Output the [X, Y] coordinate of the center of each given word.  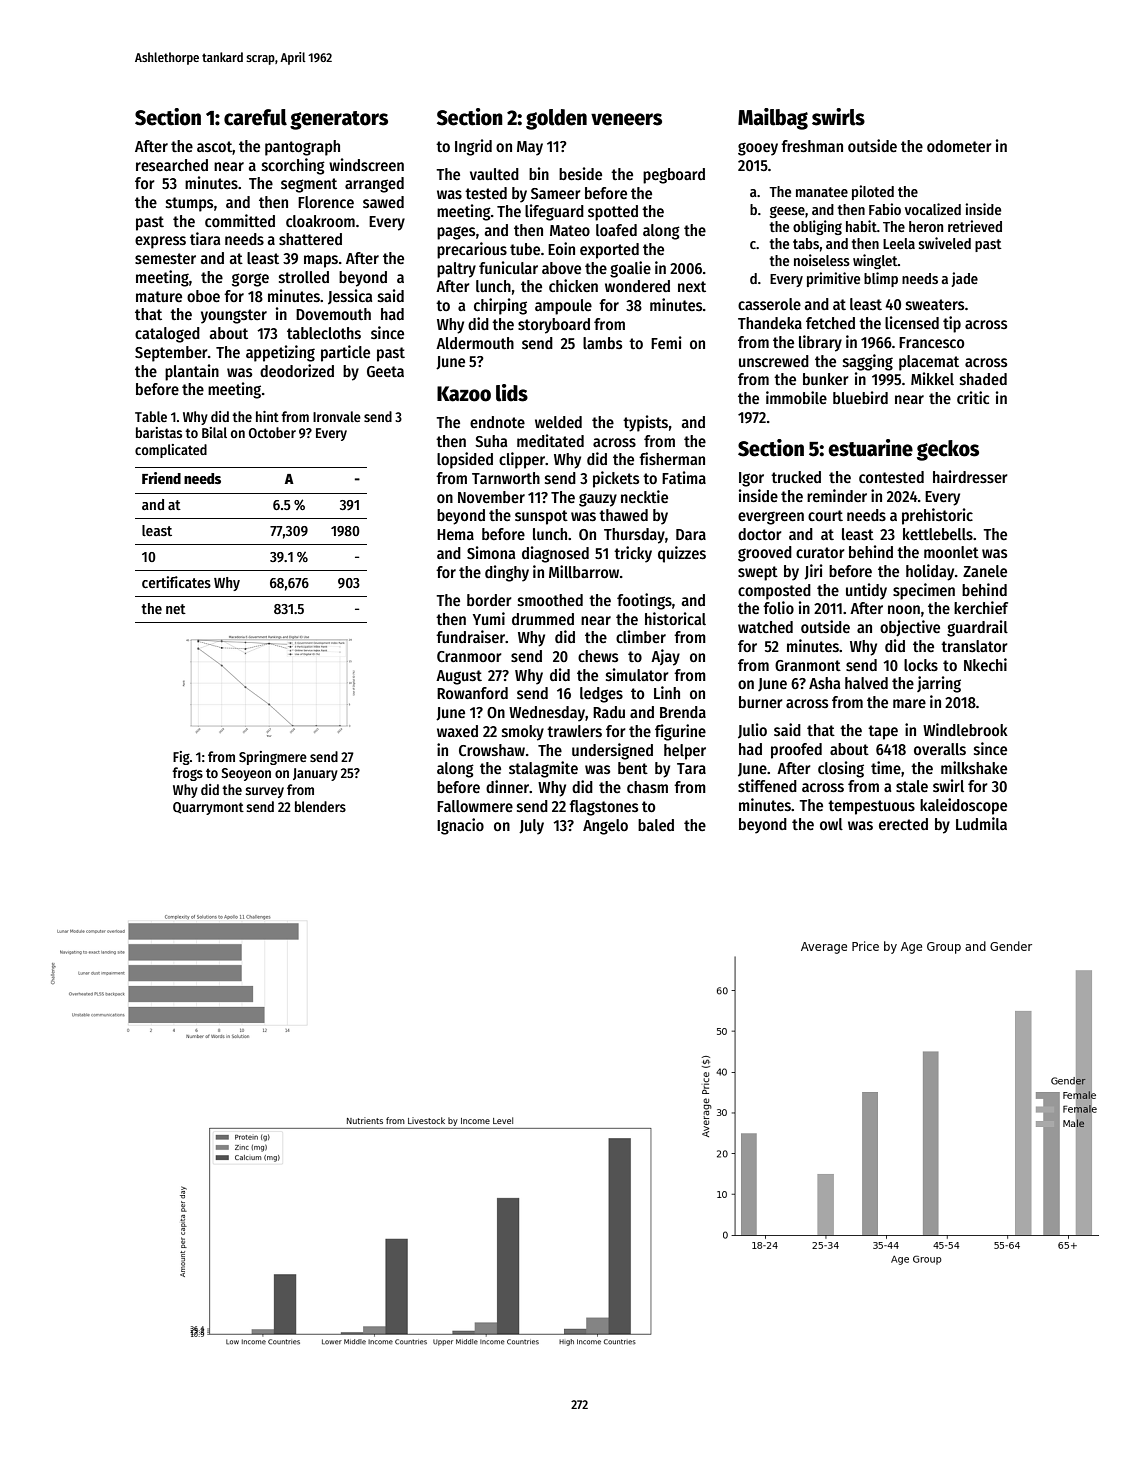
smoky [523, 733]
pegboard [674, 176]
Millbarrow [584, 572]
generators [339, 120]
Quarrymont [208, 808]
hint [267, 416]
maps [321, 261]
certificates [176, 582]
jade [964, 279]
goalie [630, 269]
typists [645, 423]
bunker [826, 379]
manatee [822, 192]
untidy [866, 591]
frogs [187, 774]
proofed [796, 751]
